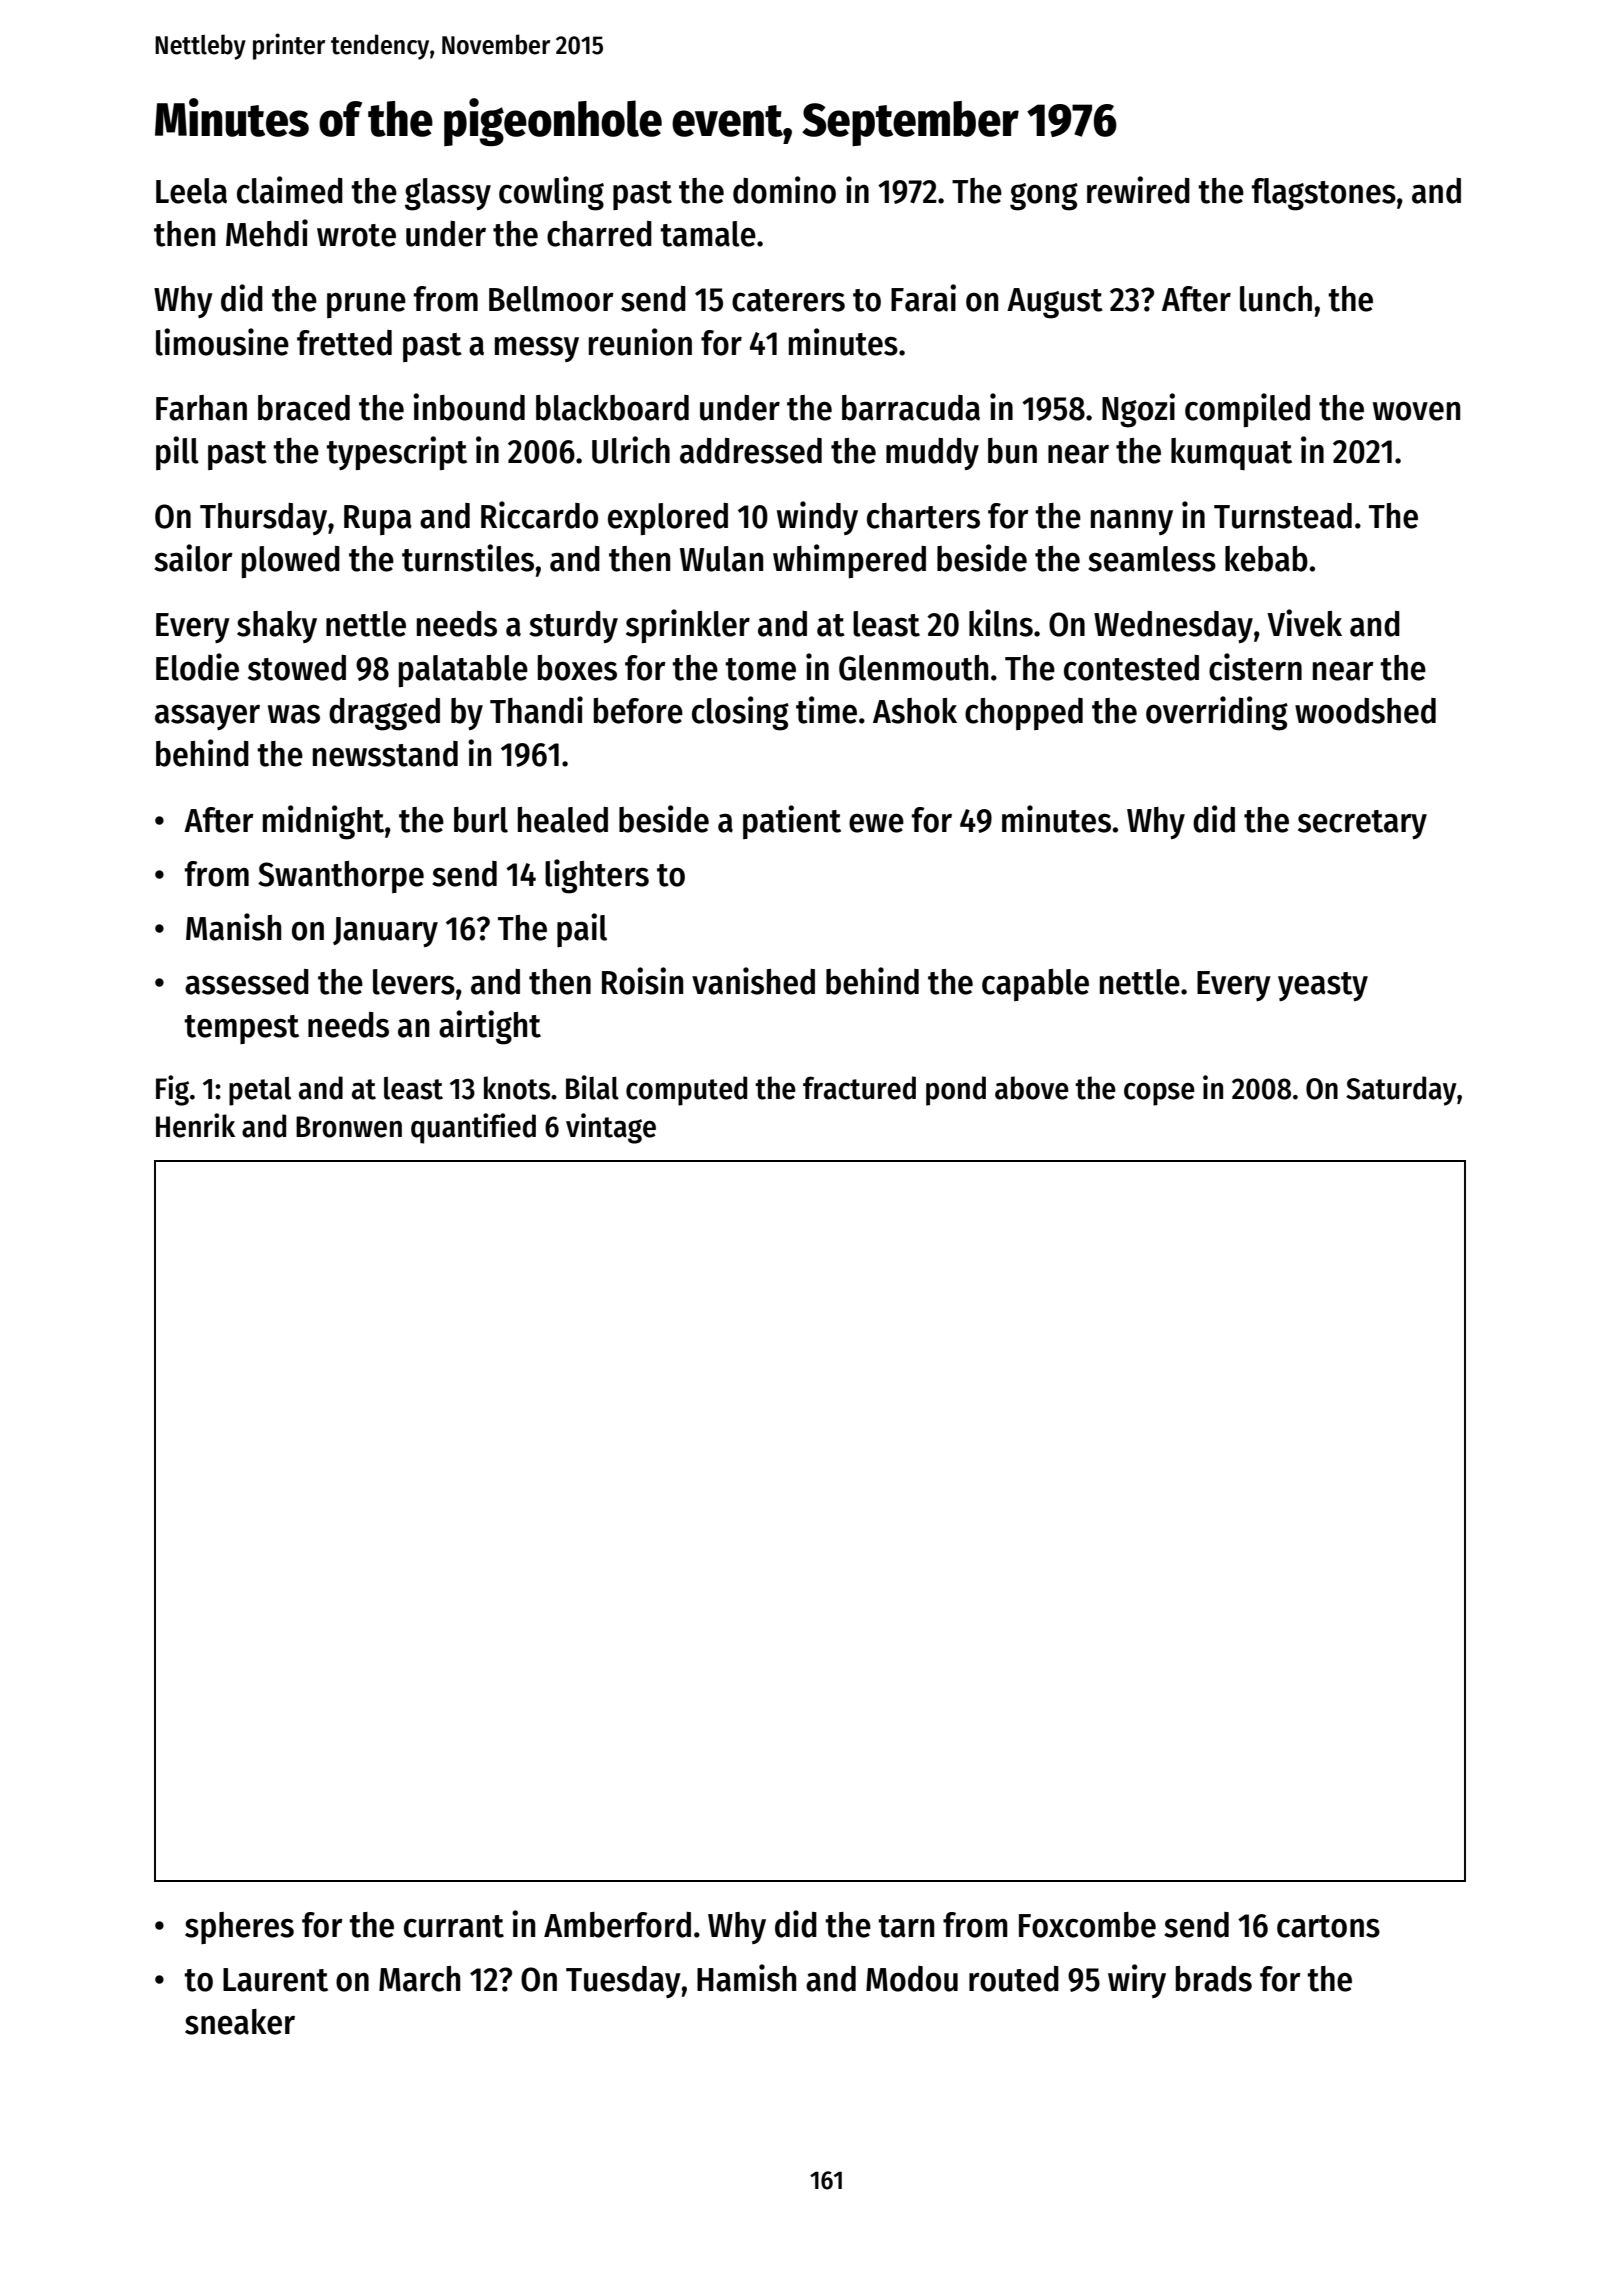  Describe the element at coordinates (1159, 1094) in the screenshot. I see `copse` at that location.
